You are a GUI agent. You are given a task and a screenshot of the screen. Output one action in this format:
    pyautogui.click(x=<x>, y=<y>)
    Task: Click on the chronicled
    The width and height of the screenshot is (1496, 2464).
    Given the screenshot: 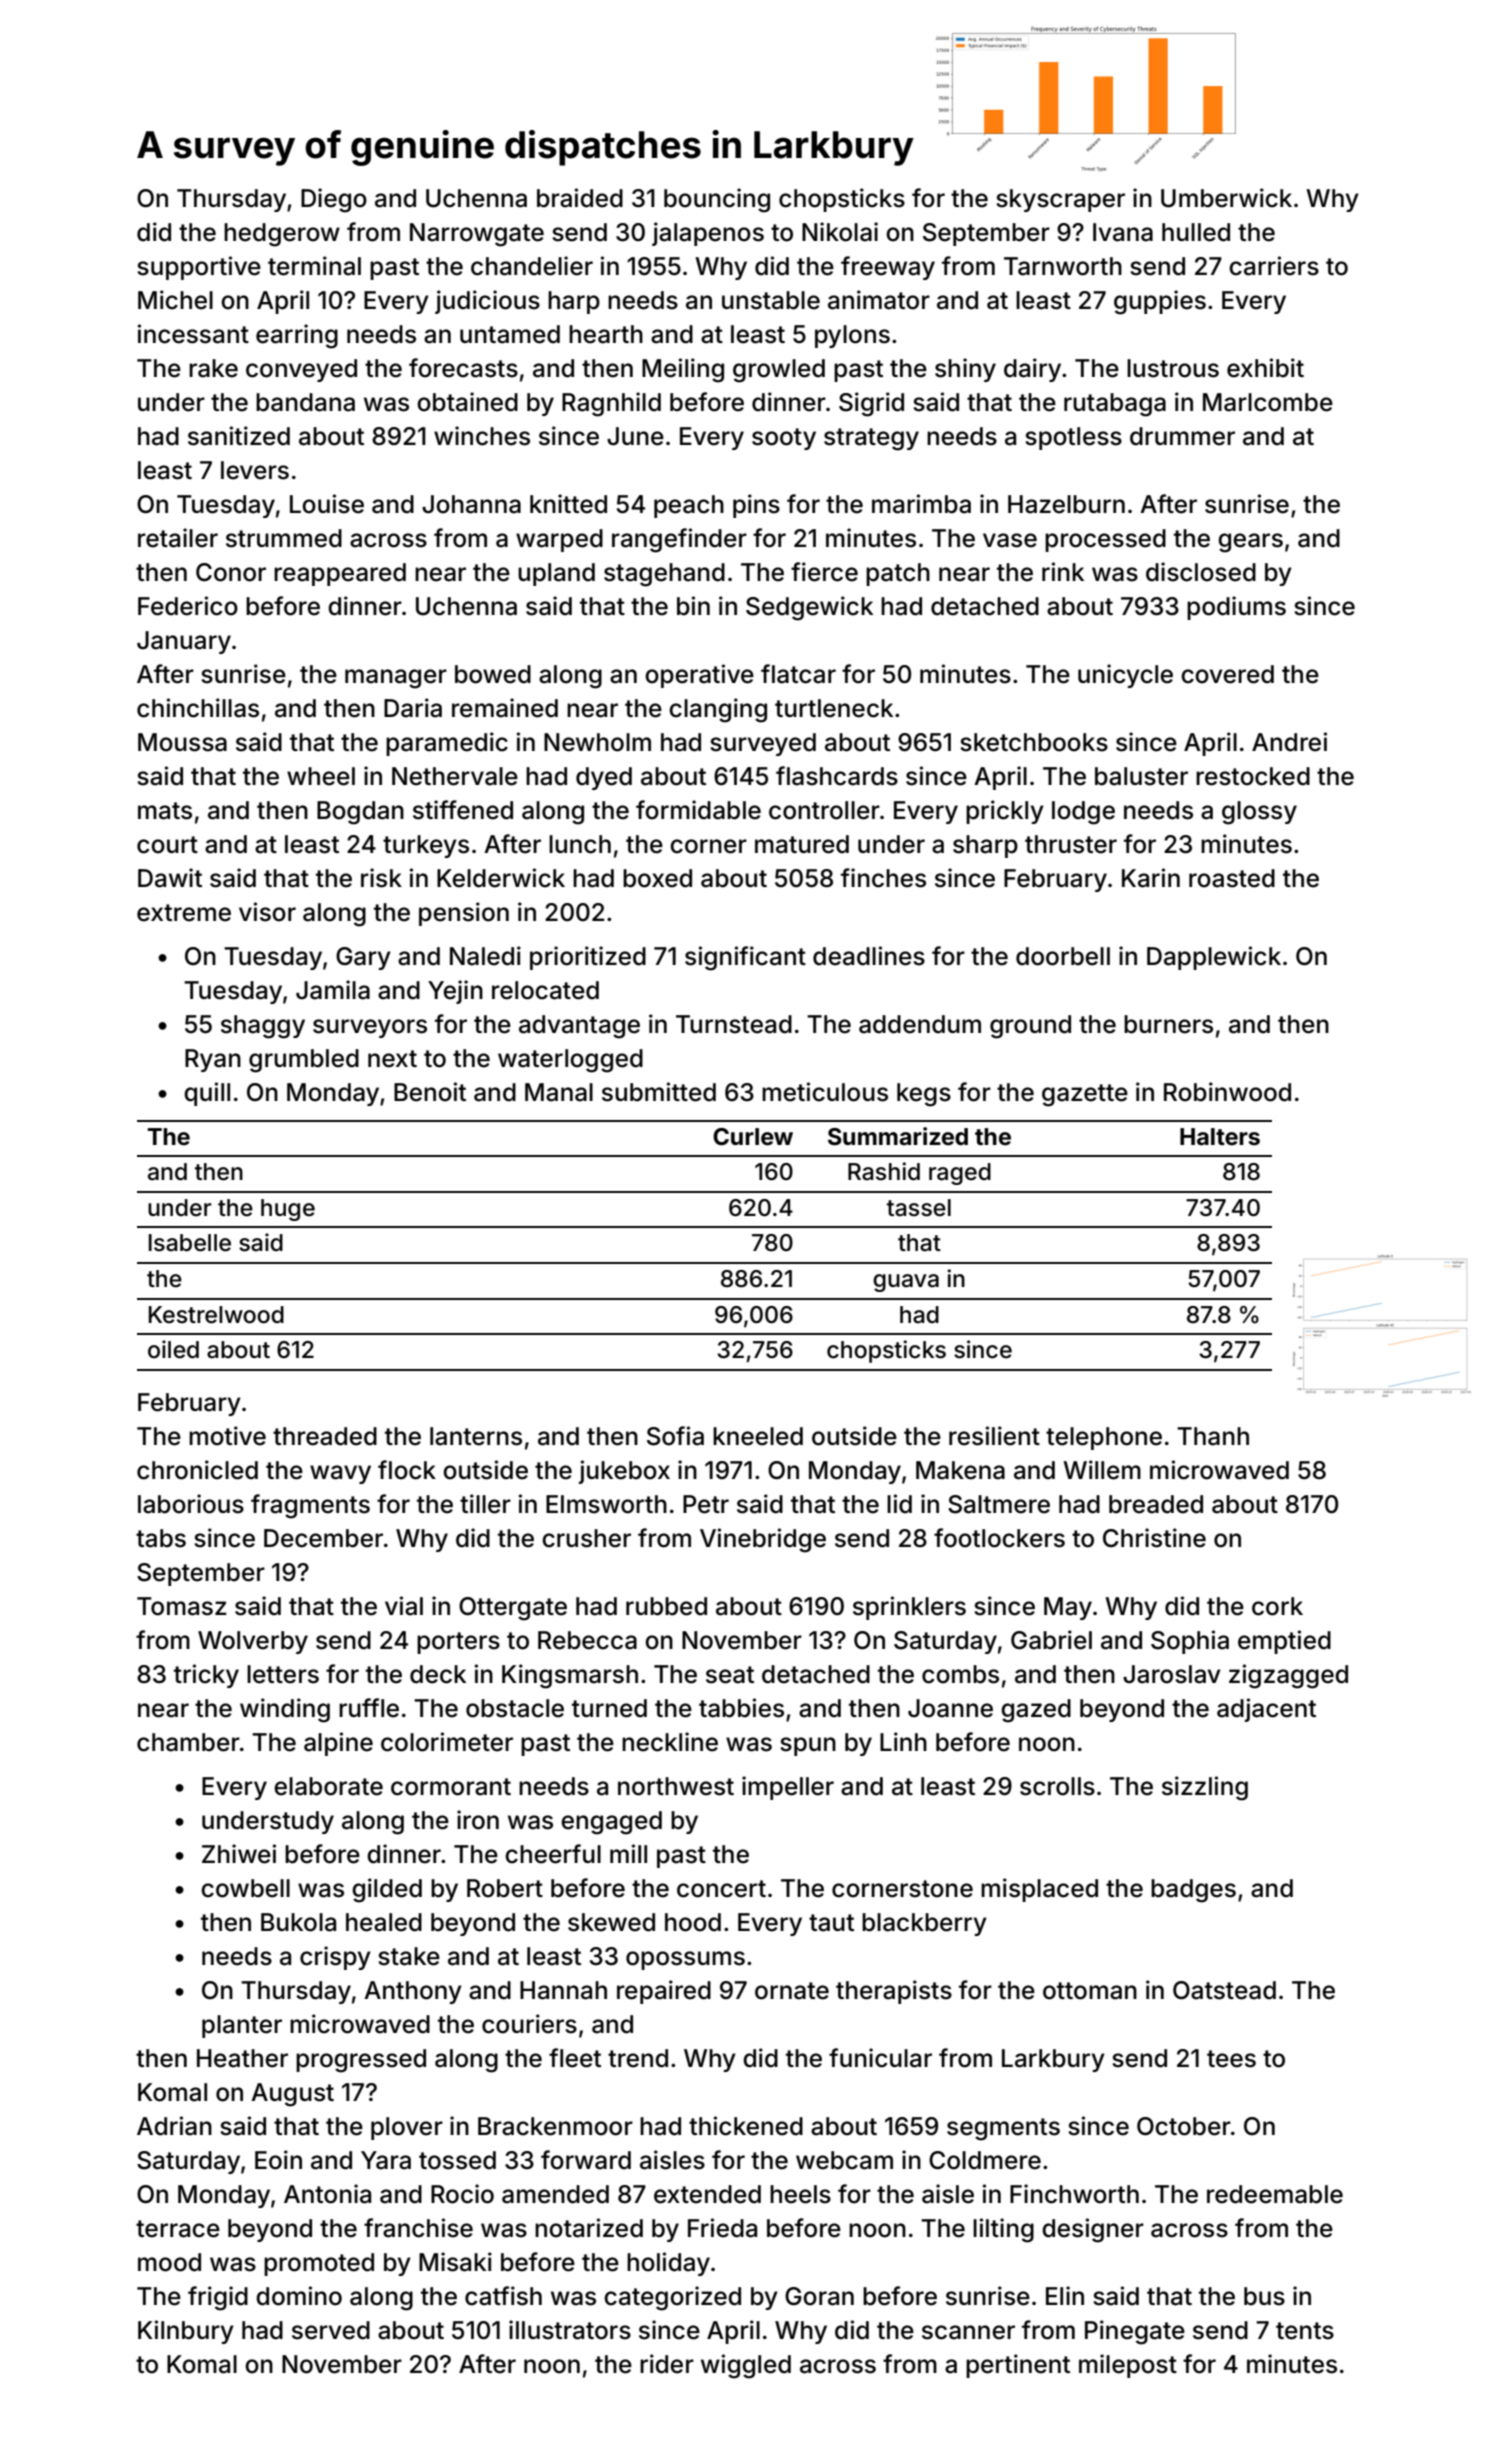 What is the action you would take?
    pyautogui.click(x=197, y=1470)
